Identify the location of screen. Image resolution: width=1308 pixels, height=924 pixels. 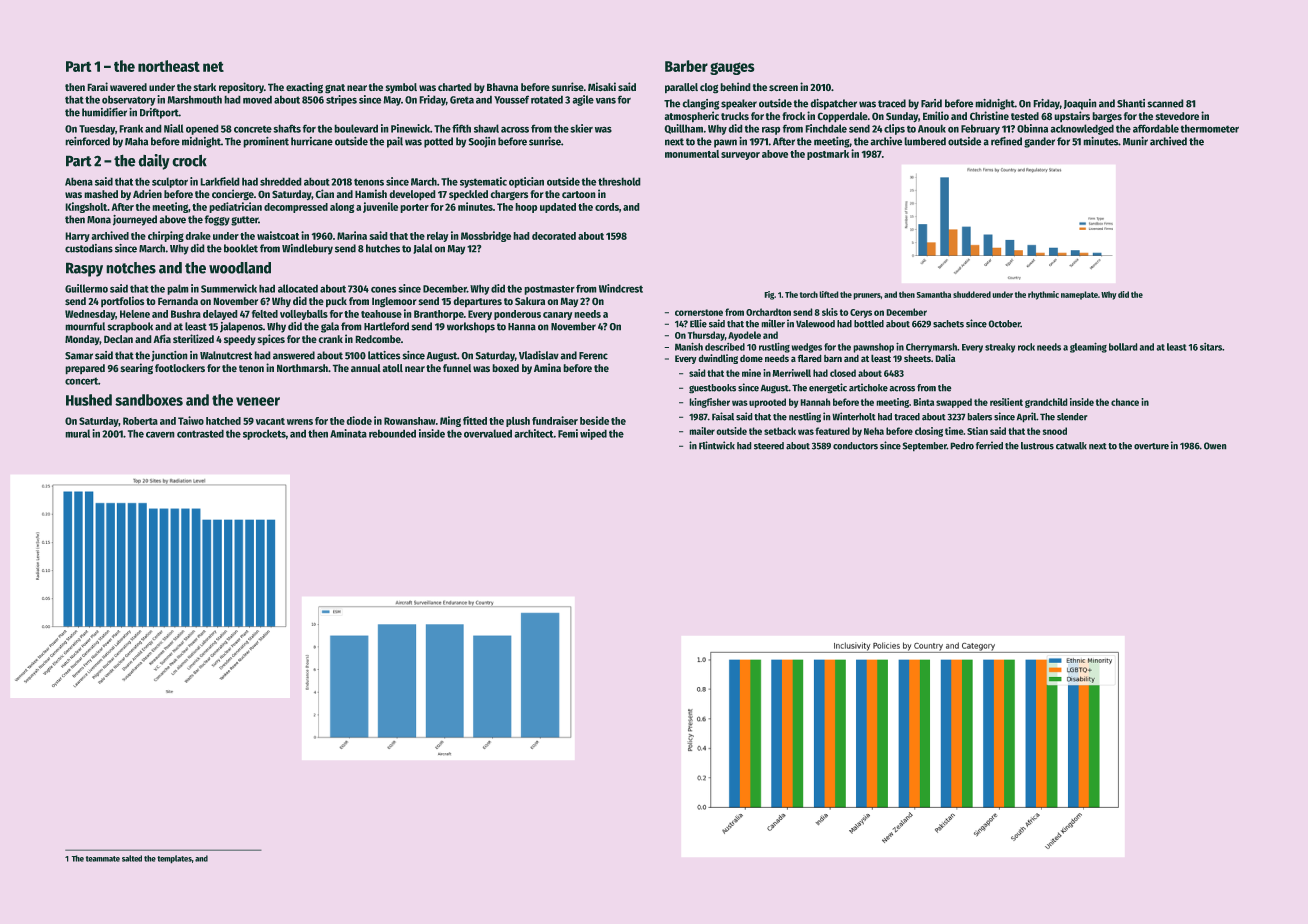
(783, 88).
